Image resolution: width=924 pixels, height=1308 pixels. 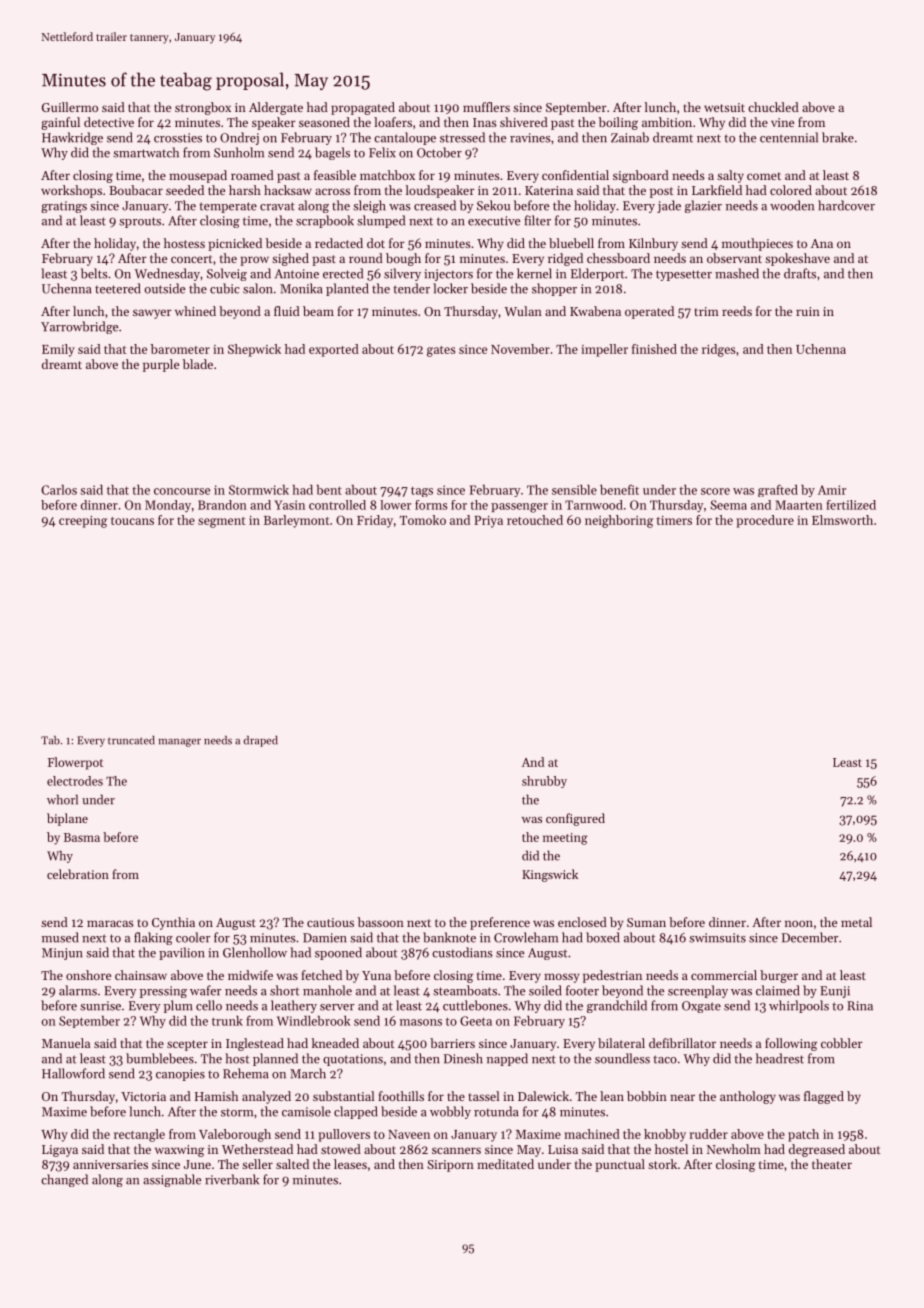 I want to click on defibrillator, so click(x=682, y=1043).
